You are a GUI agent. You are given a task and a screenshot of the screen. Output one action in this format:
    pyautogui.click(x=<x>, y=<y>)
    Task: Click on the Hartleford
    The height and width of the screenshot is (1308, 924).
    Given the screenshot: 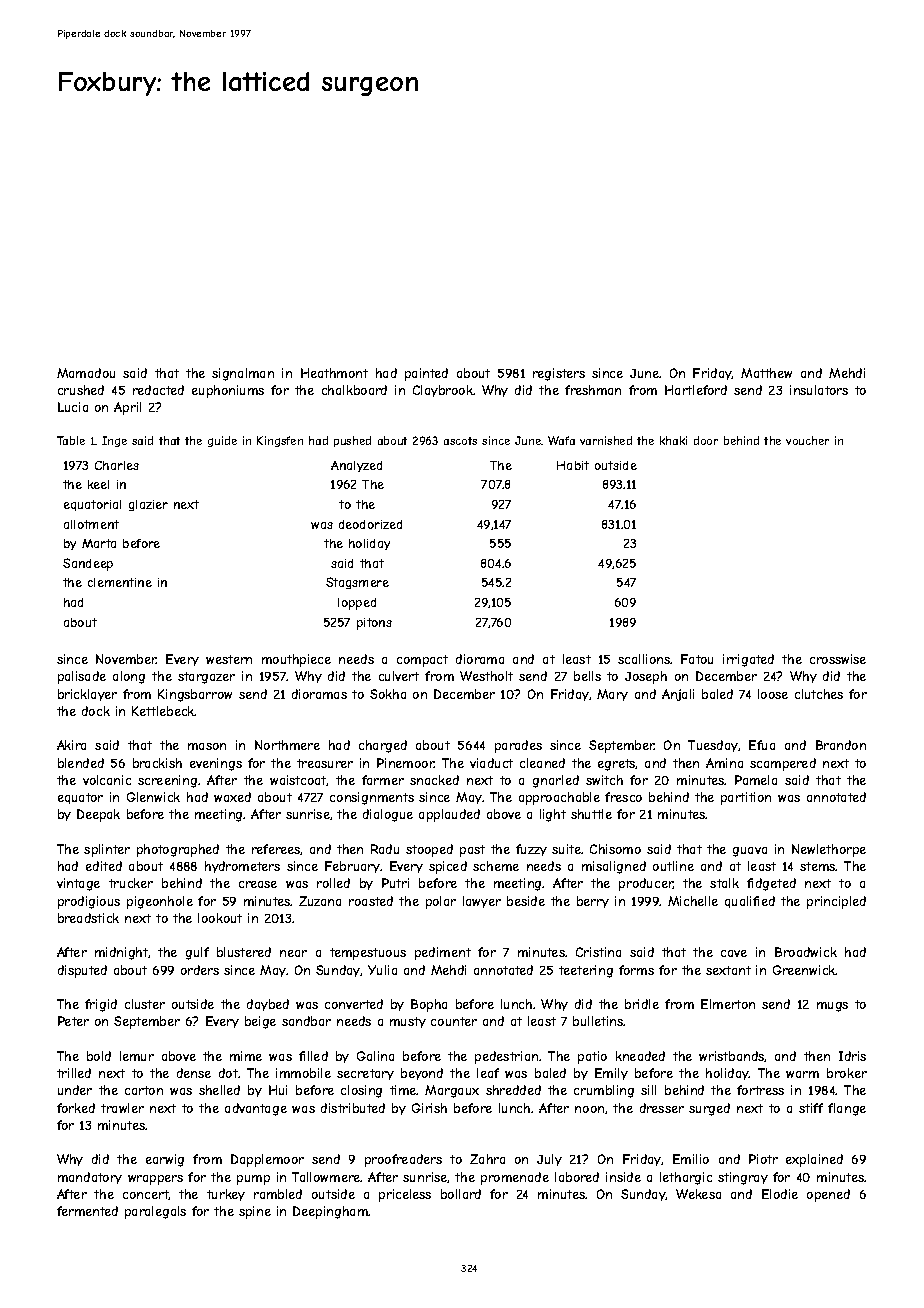 What is the action you would take?
    pyautogui.click(x=696, y=390)
